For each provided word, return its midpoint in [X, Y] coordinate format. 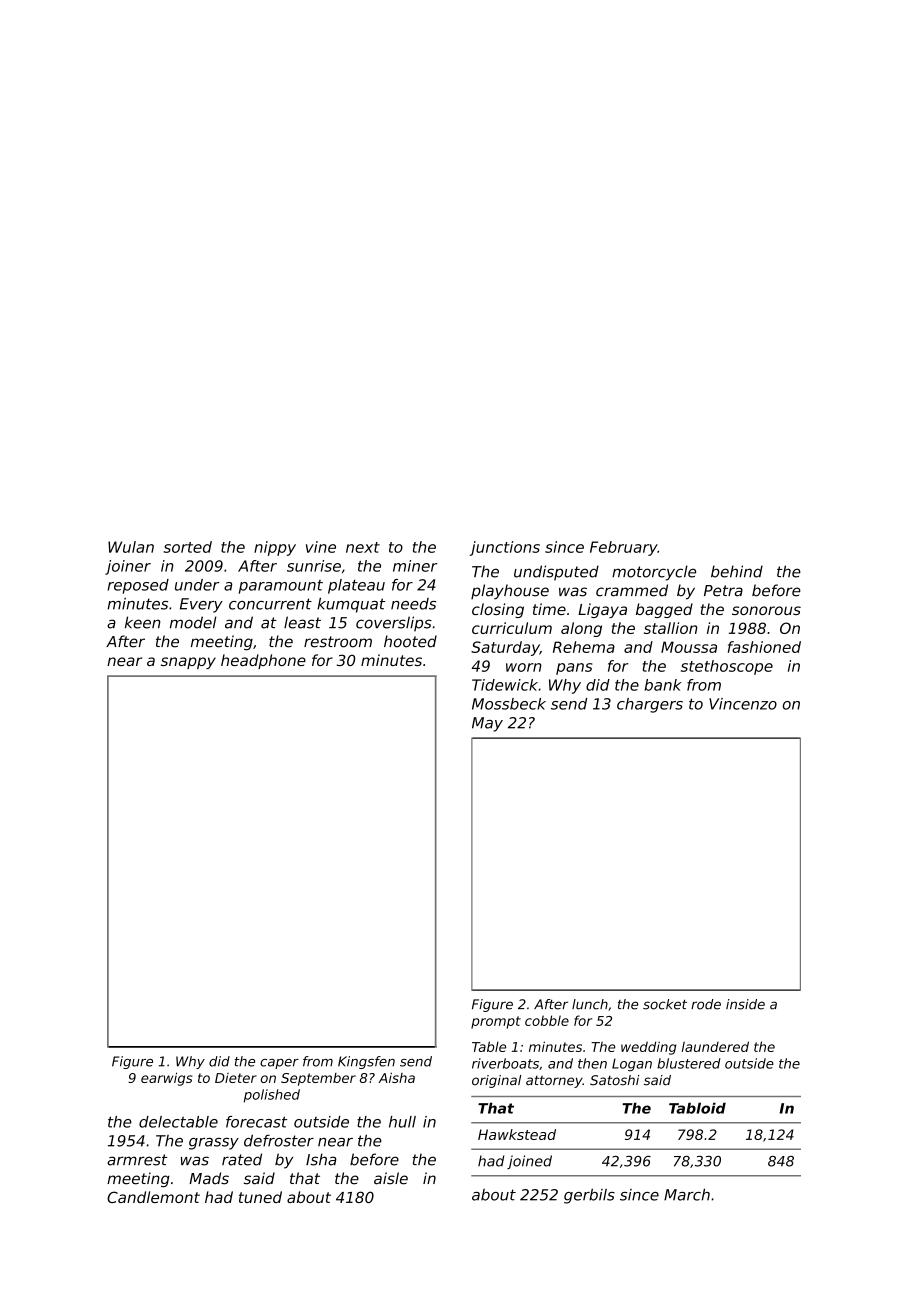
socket [665, 1004]
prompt [496, 1022]
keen [143, 622]
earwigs [167, 1079]
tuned [260, 1197]
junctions [505, 548]
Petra [723, 591]
